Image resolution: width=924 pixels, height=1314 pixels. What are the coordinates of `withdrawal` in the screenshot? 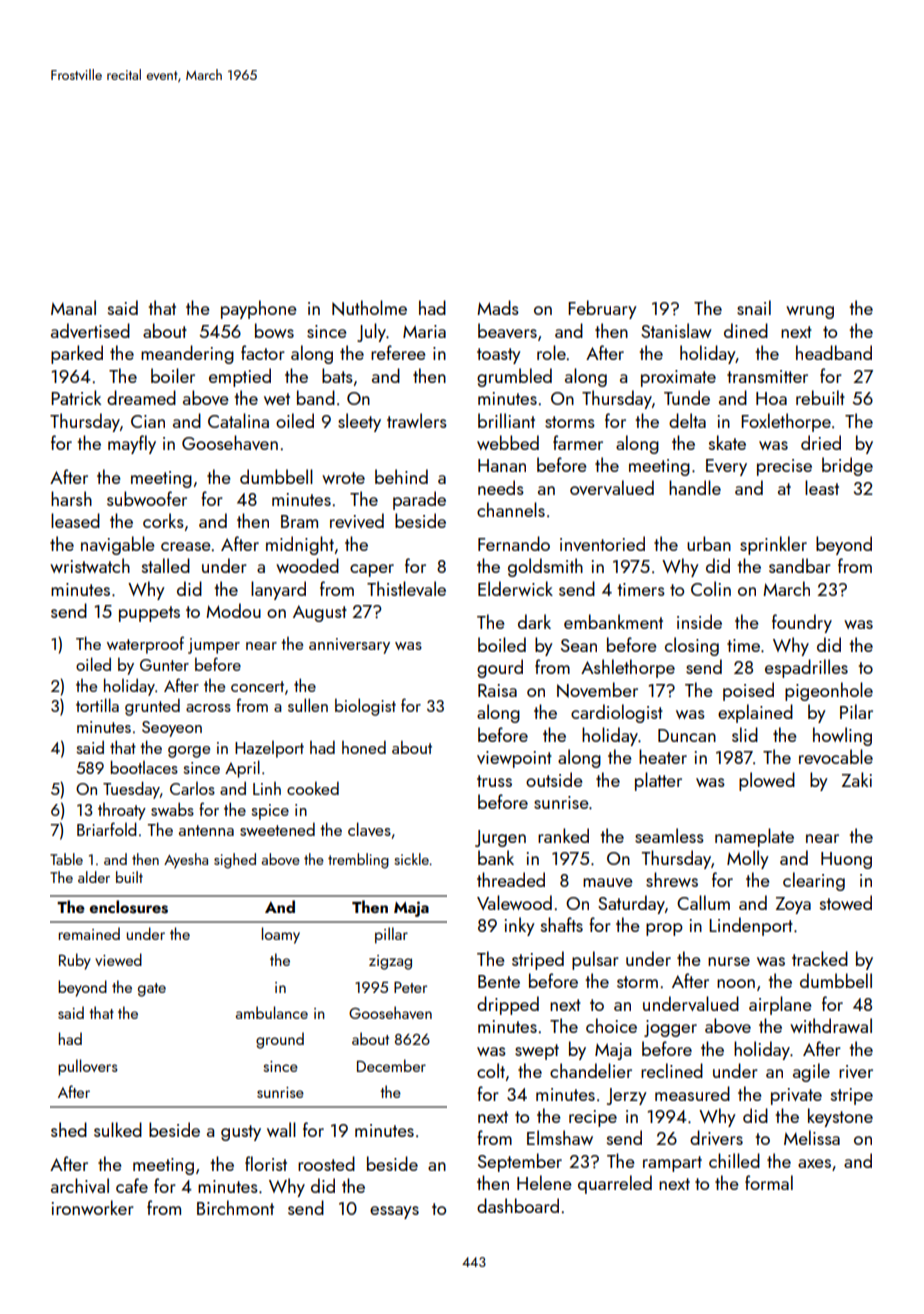 It's located at (831, 1025).
